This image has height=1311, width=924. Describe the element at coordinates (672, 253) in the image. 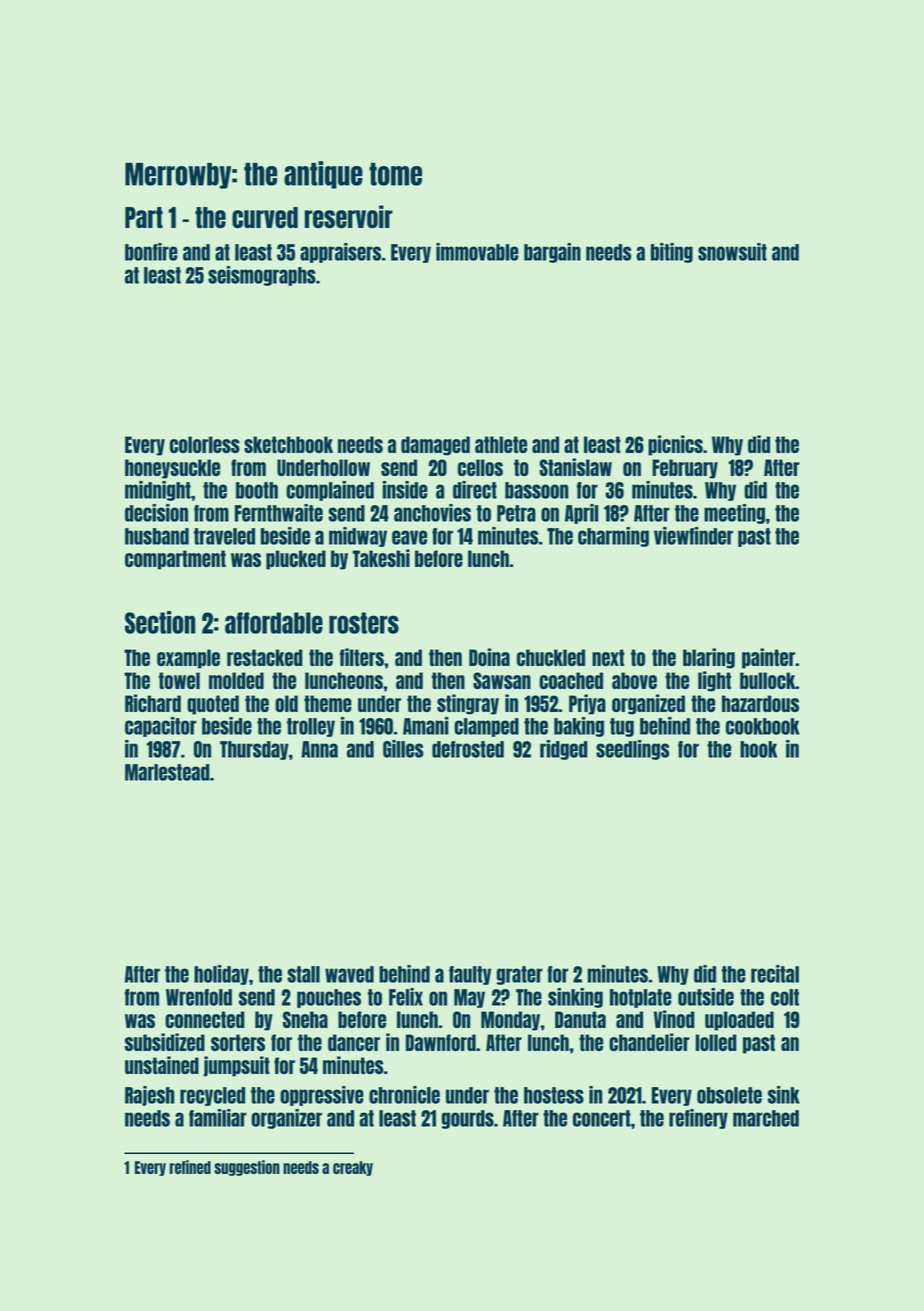

I see `biting` at that location.
